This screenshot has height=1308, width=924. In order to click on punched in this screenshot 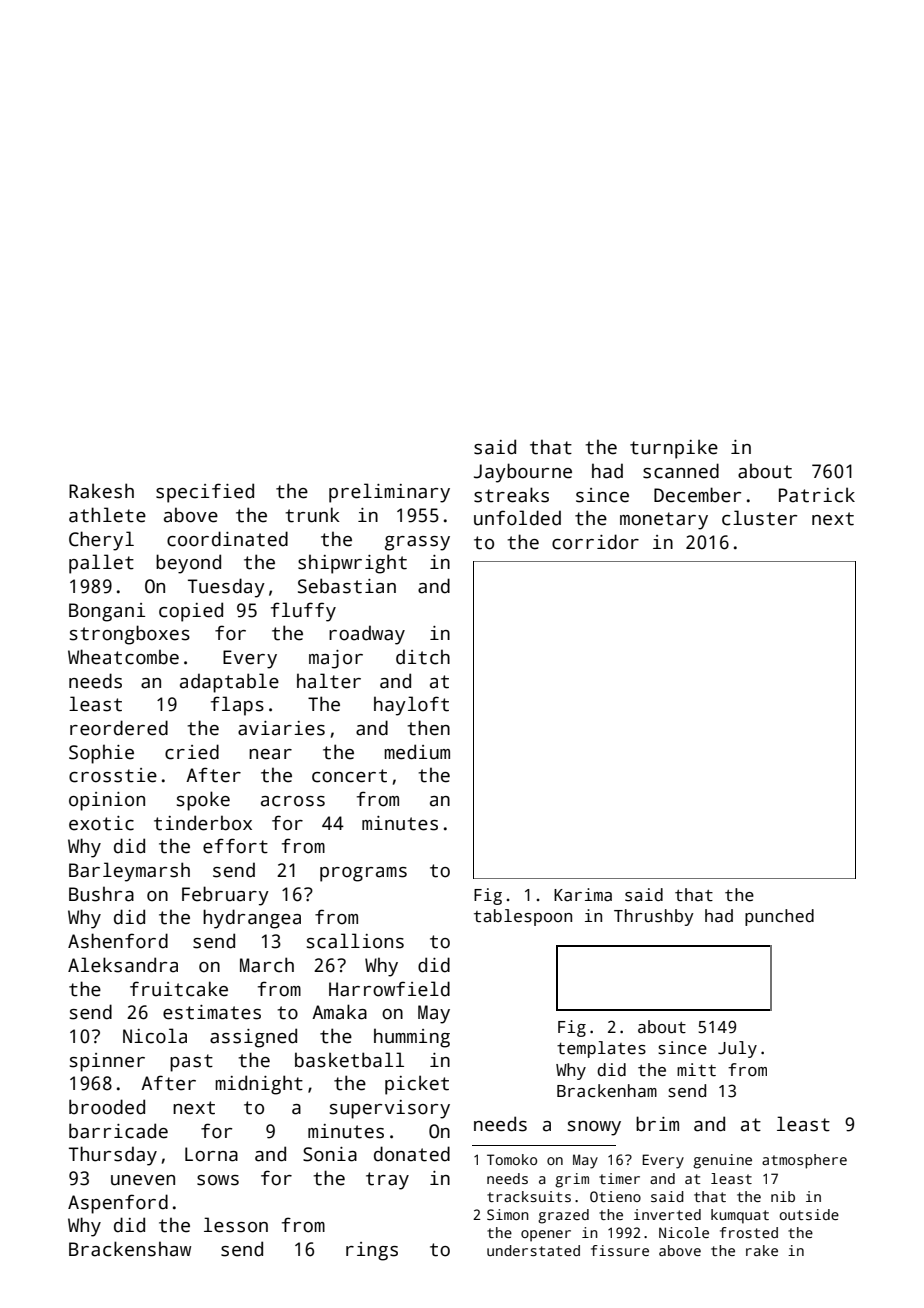, I will do `click(779, 917)`.
